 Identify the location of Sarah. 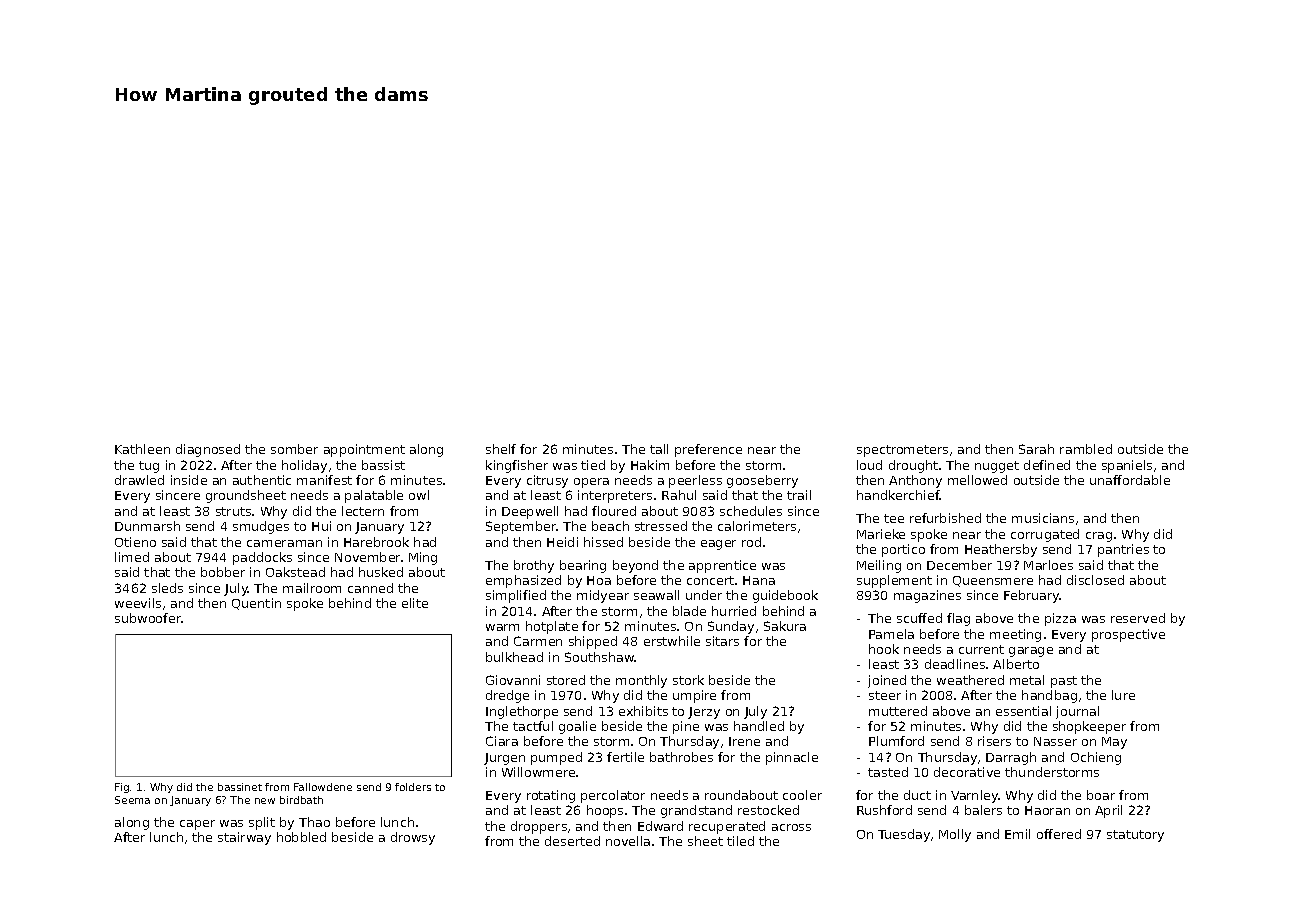
(1036, 449).
